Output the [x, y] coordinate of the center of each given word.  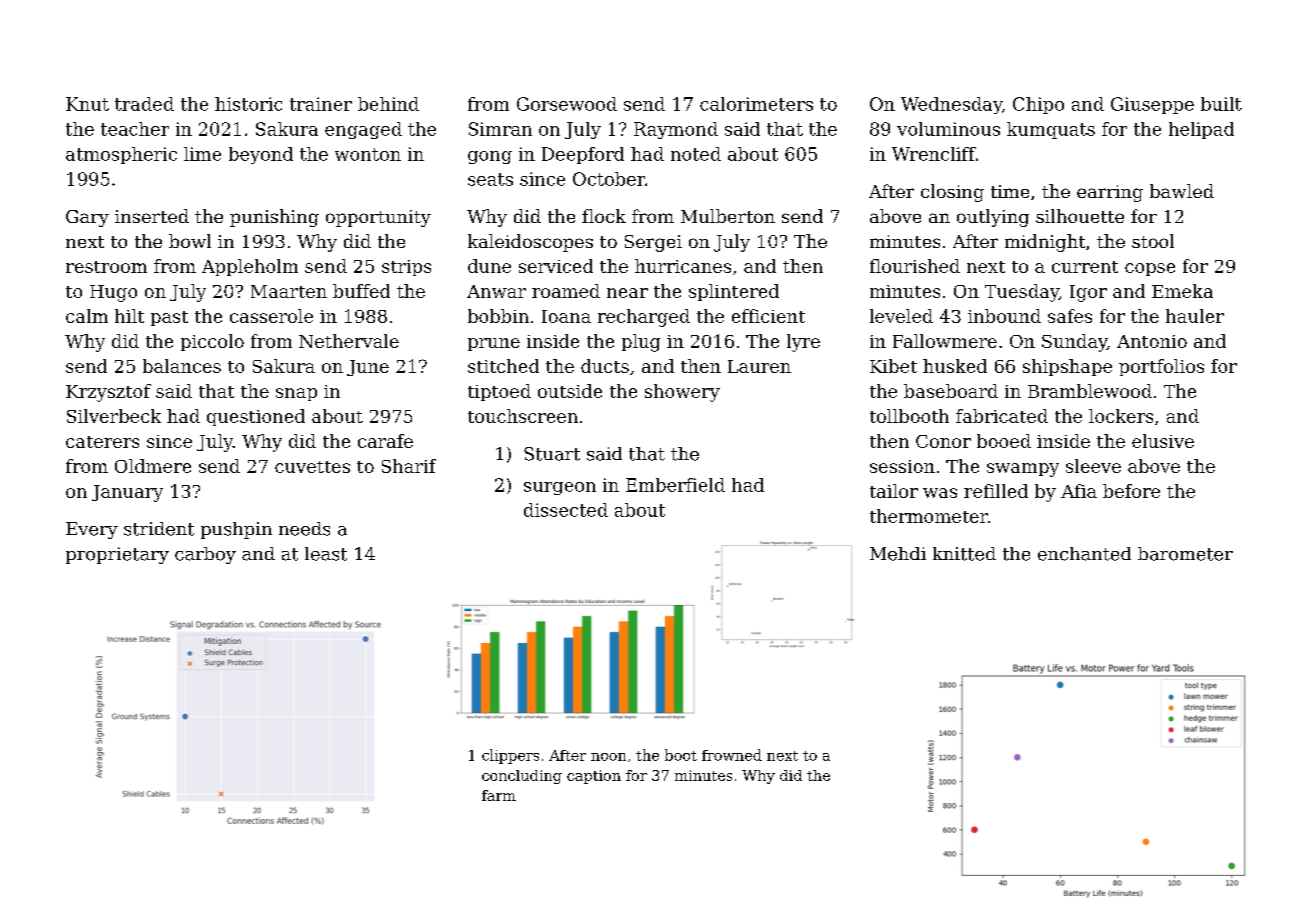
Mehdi [898, 554]
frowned [732, 755]
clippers [510, 756]
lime [202, 154]
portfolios [1161, 367]
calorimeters [756, 104]
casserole [271, 316]
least [326, 554]
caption [594, 777]
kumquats [1051, 130]
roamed [566, 291]
